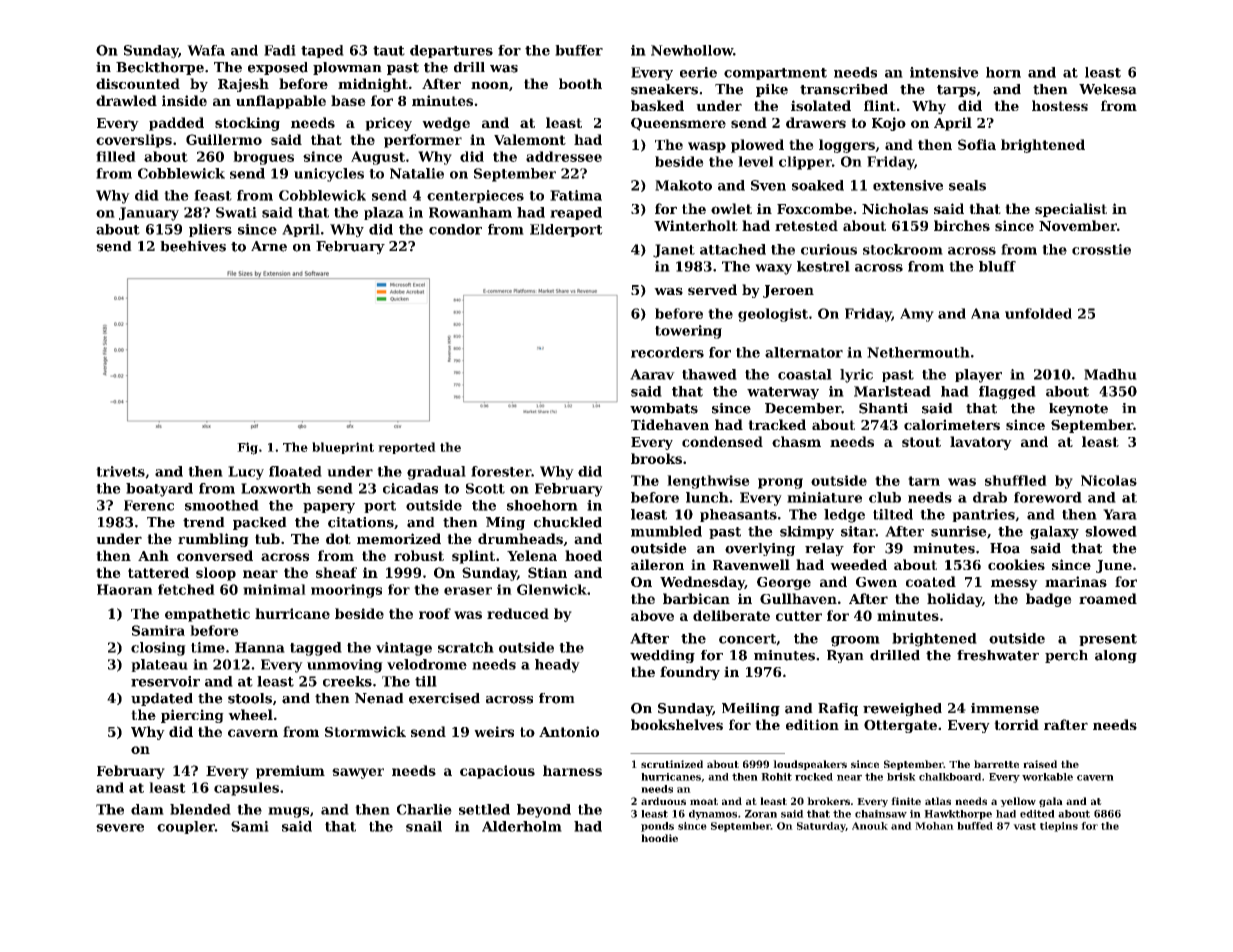 The width and height of the screenshot is (1233, 952). Describe the element at coordinates (455, 229) in the screenshot. I see `condor` at that location.
